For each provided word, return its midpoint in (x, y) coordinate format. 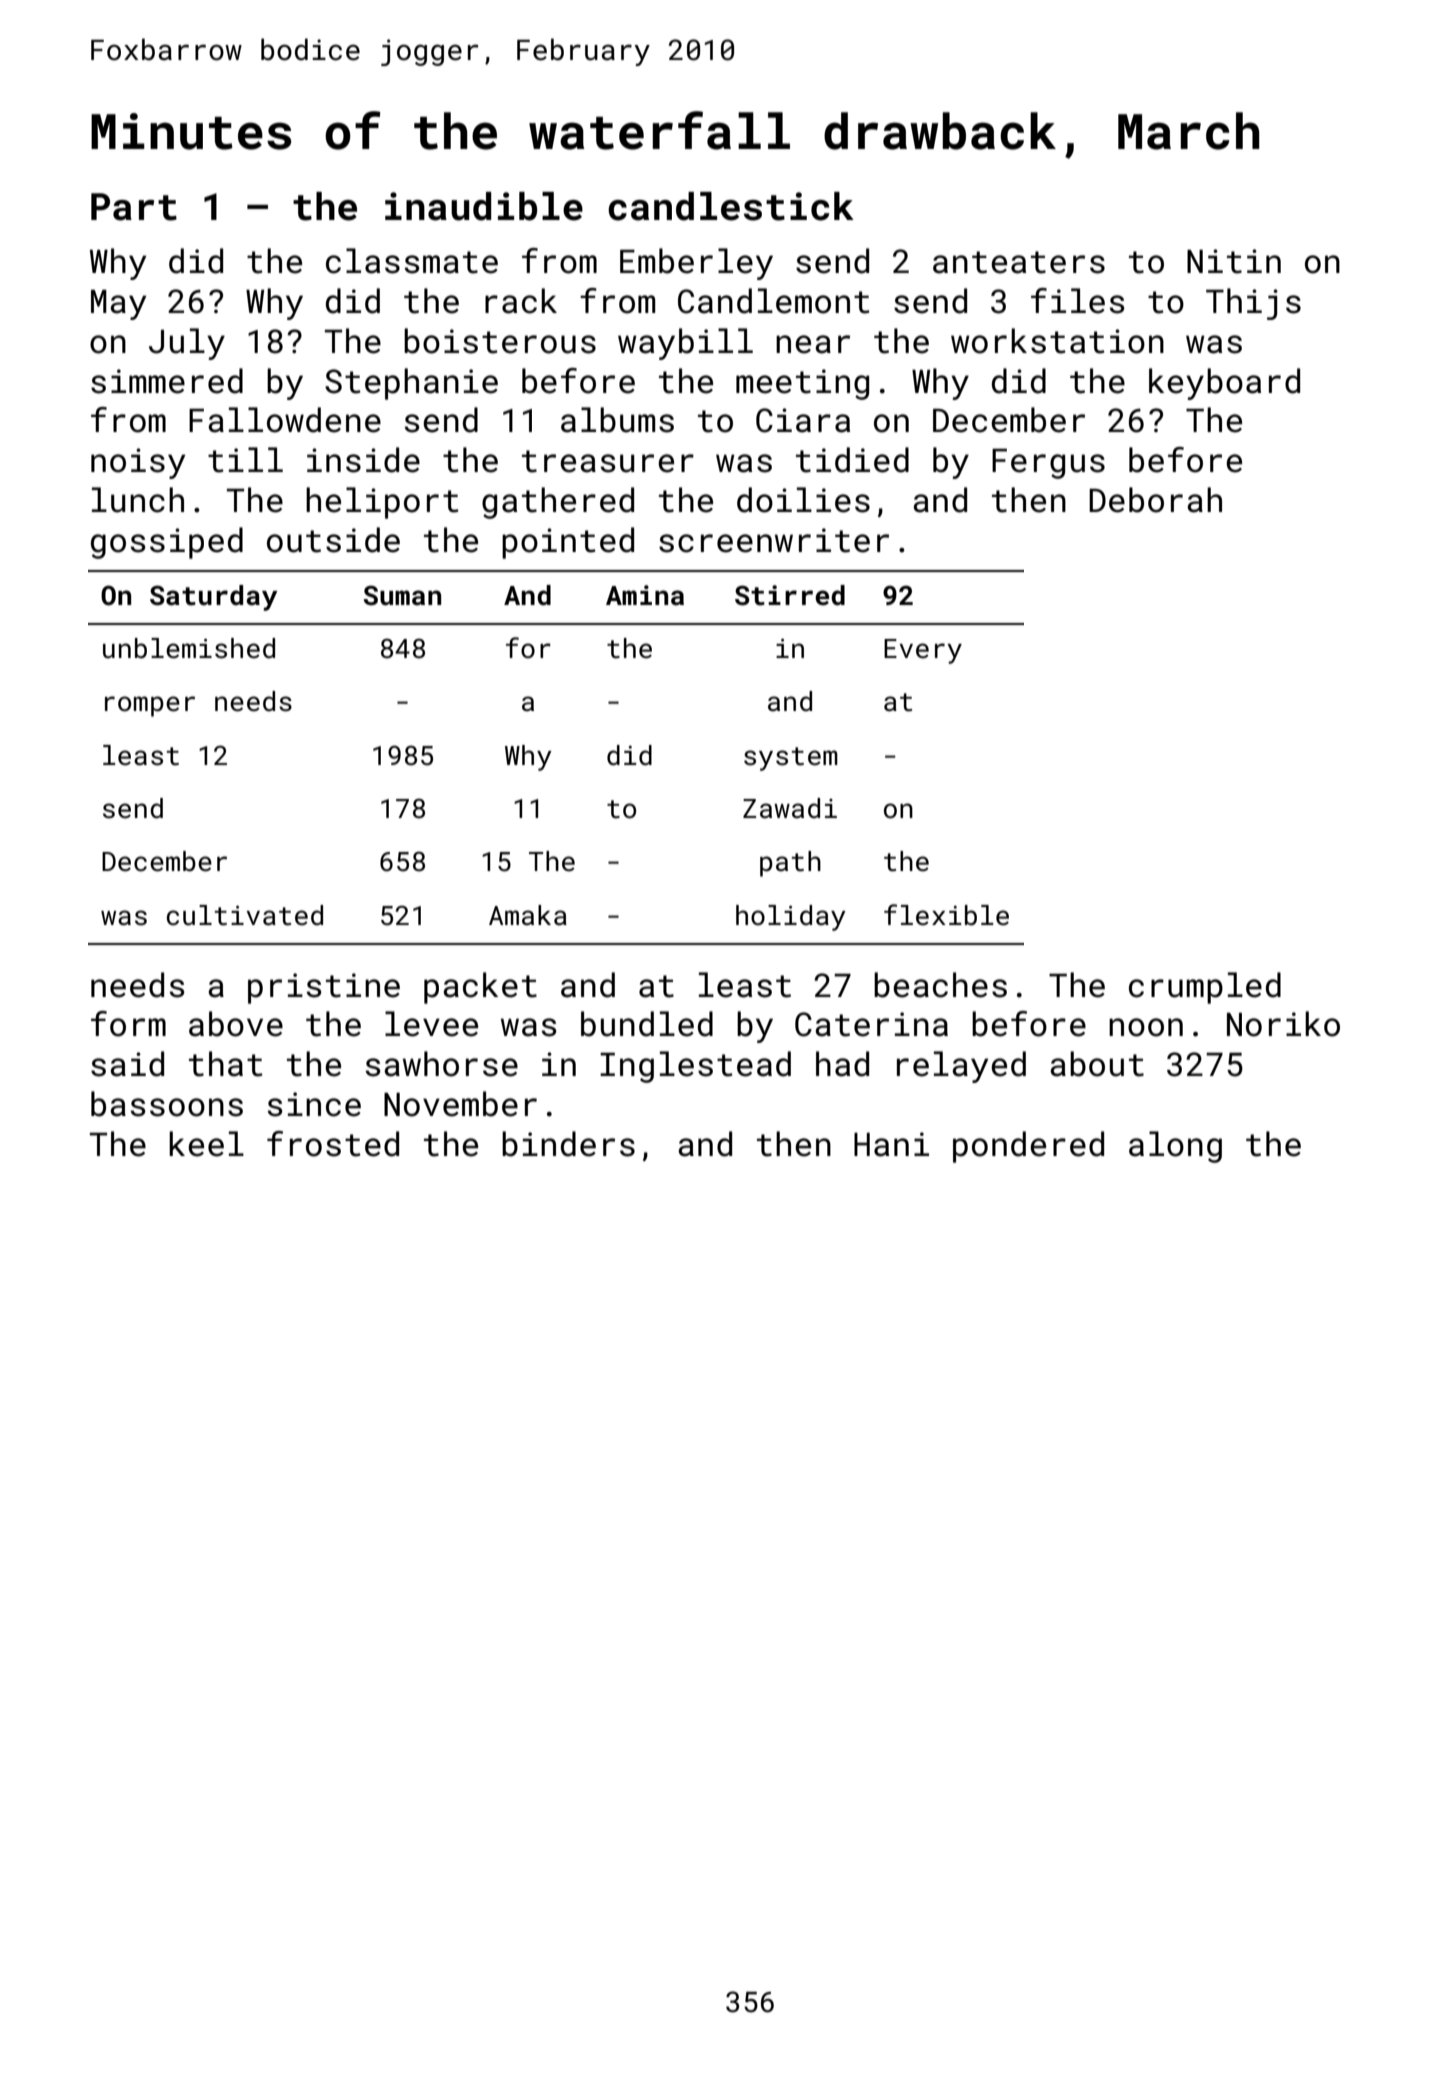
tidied (852, 460)
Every (923, 651)
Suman (402, 595)
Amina (645, 595)
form (128, 1024)
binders (568, 1144)
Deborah (1155, 500)
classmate (412, 261)
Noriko (1283, 1024)
